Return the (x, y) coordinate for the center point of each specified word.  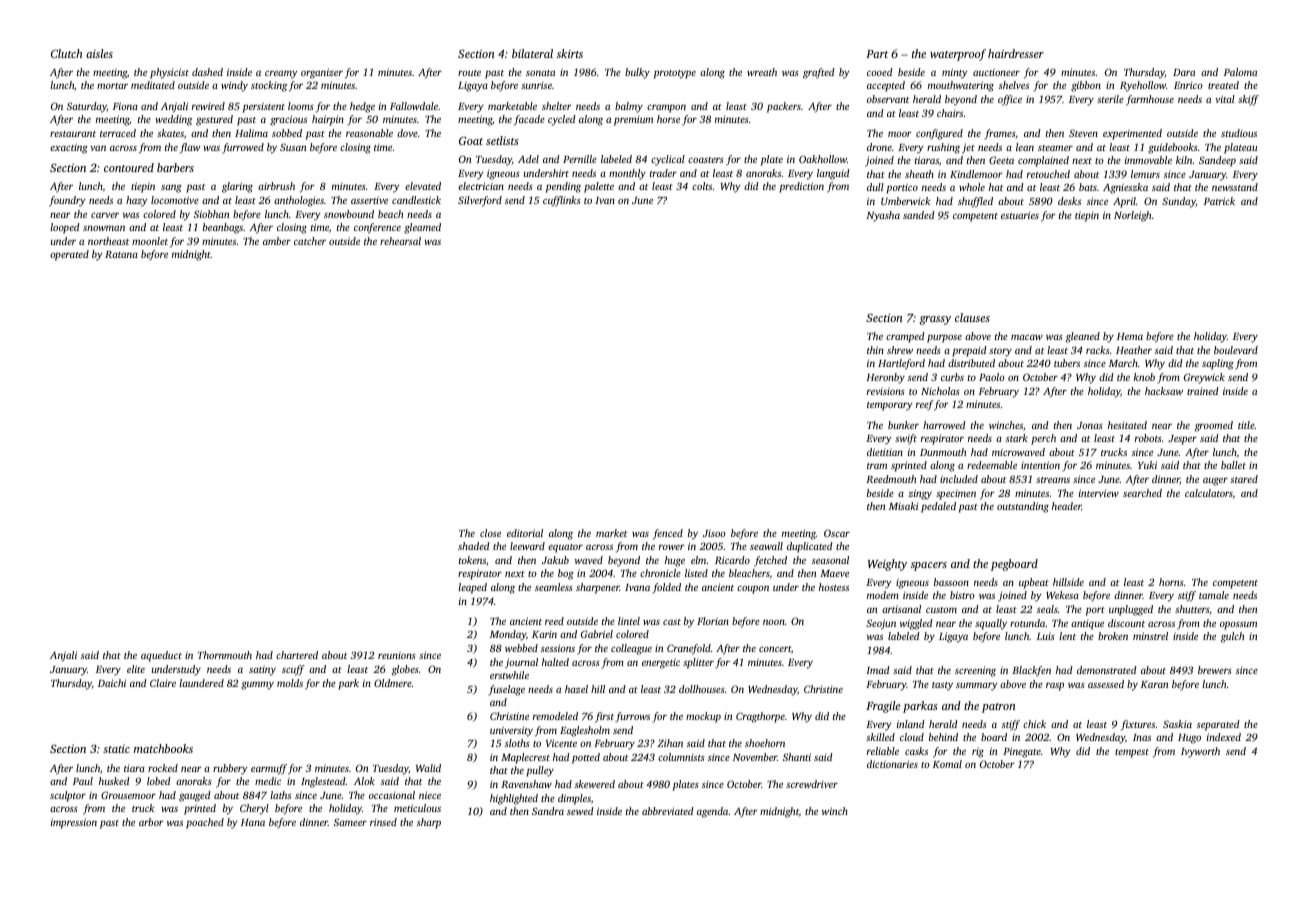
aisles (99, 53)
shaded (474, 546)
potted (586, 758)
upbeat (1034, 583)
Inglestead (323, 782)
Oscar (837, 533)
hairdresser (1016, 53)
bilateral (532, 53)
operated (69, 255)
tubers (1067, 363)
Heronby (885, 378)
